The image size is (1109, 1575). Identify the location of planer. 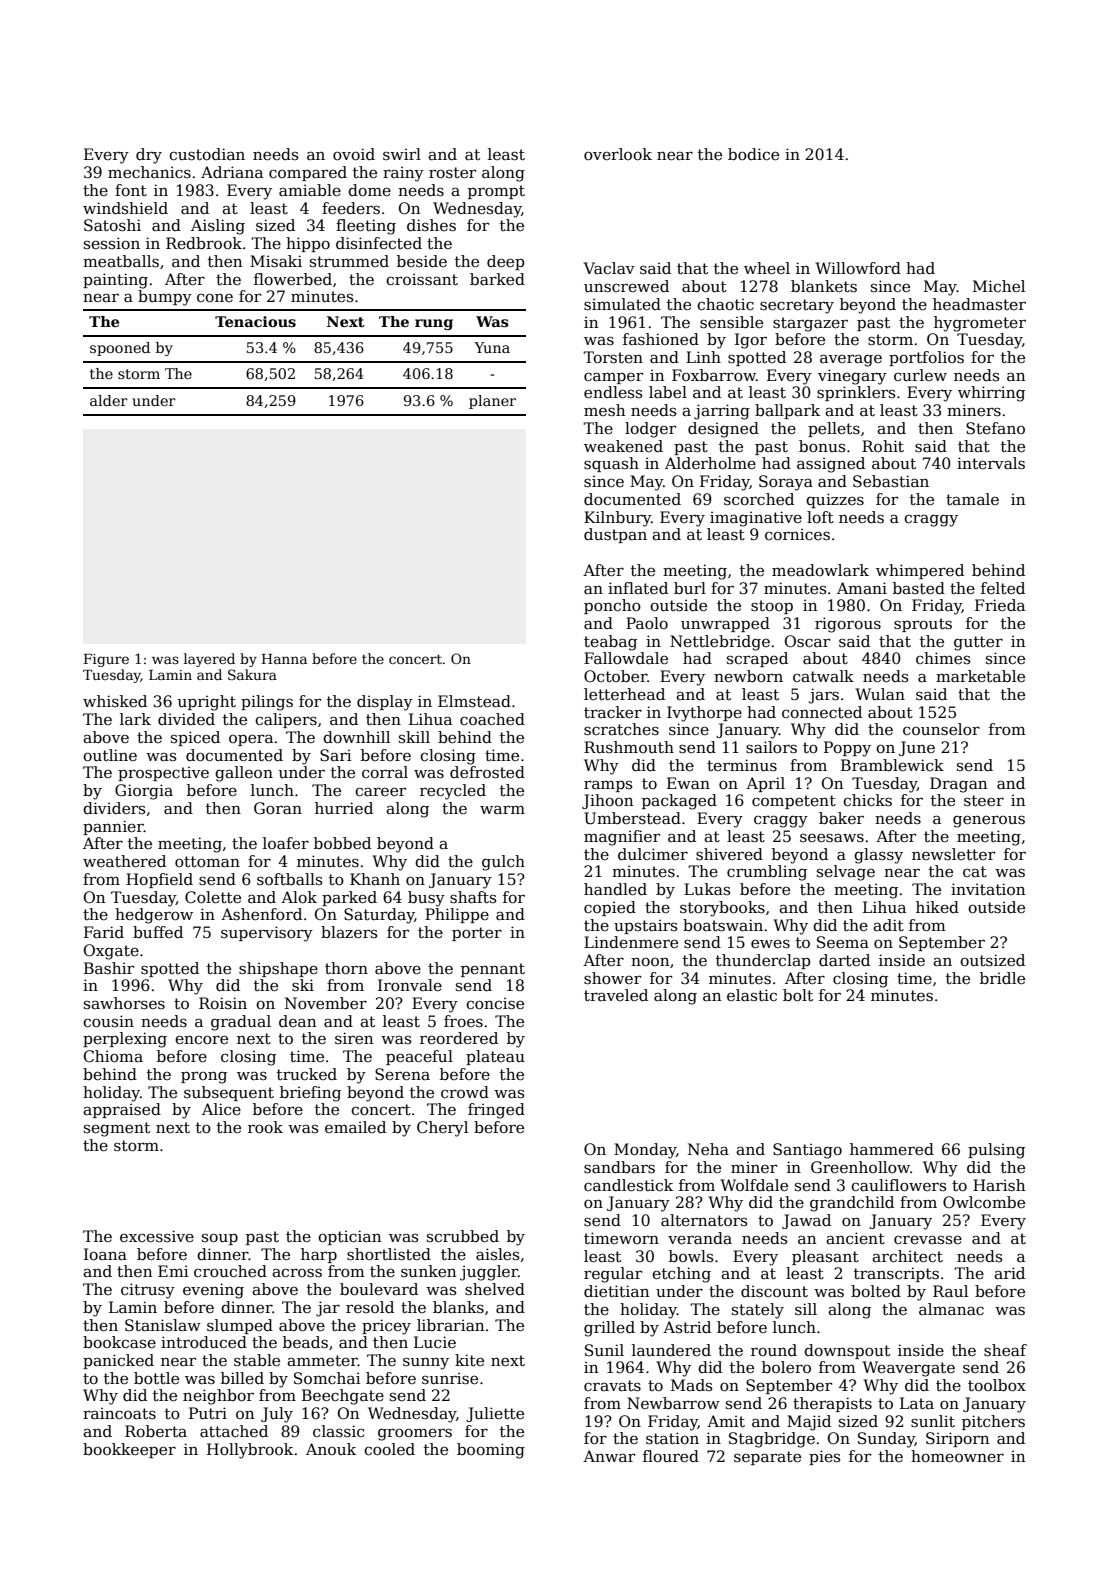
(492, 402).
